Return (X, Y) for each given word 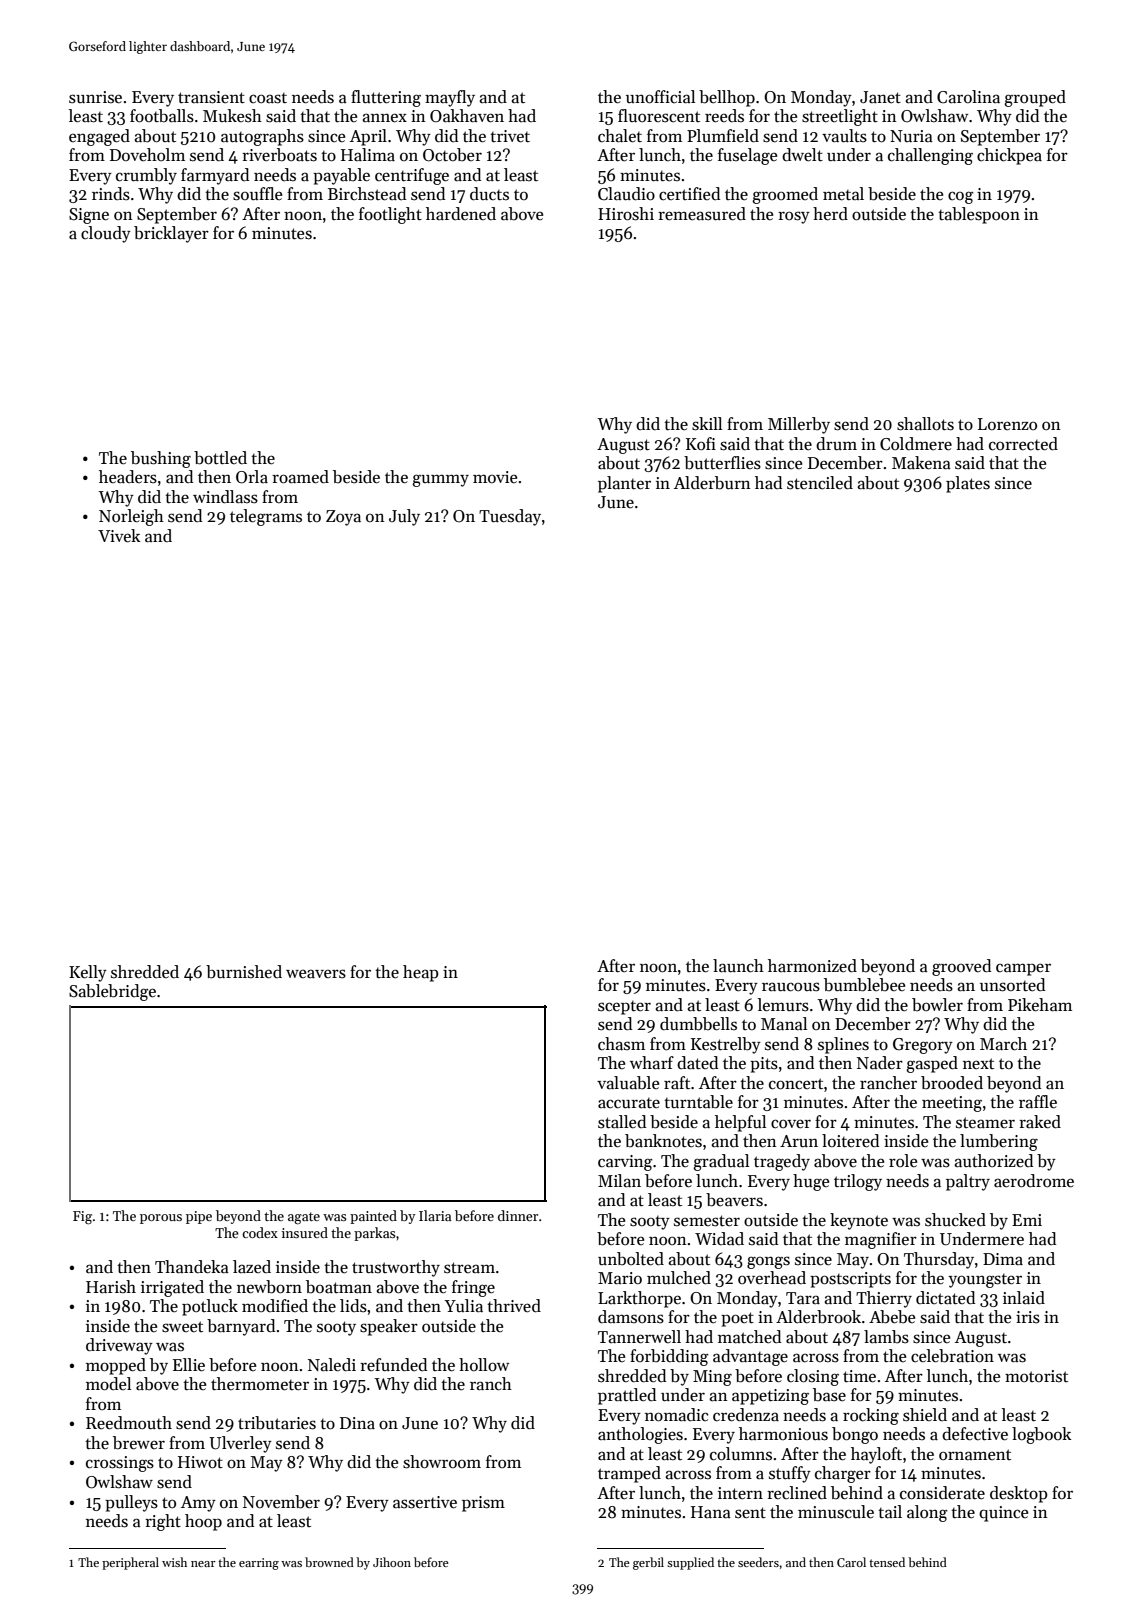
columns (741, 1454)
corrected (1023, 444)
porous (161, 1219)
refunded (393, 1365)
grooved (961, 967)
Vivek (119, 536)
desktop (1018, 1494)
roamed (300, 477)
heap (420, 973)
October (452, 155)
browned (329, 1562)
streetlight (840, 117)
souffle (257, 194)
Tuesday (510, 517)
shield (925, 1415)
